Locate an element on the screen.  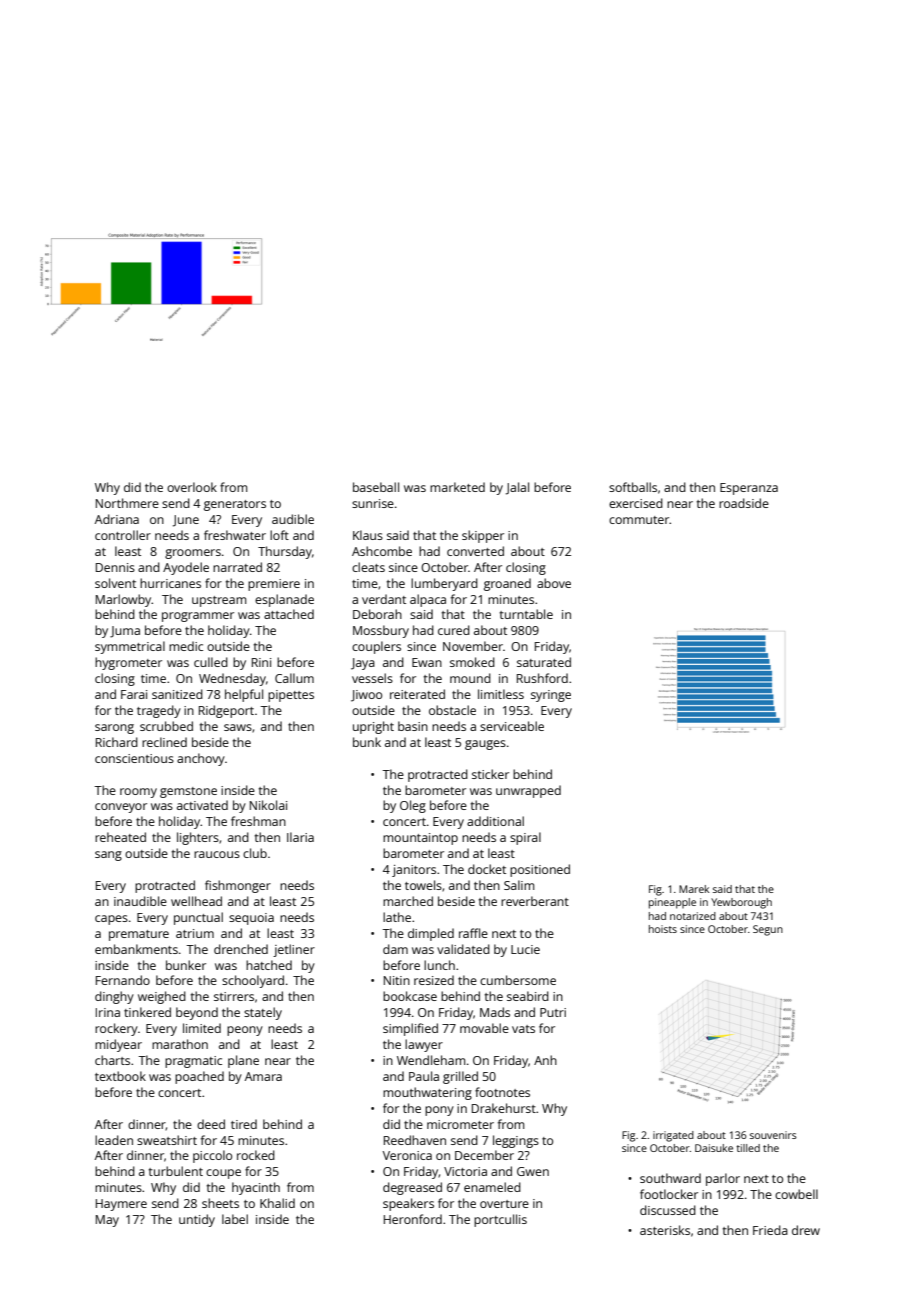
lathe is located at coordinates (397, 917).
